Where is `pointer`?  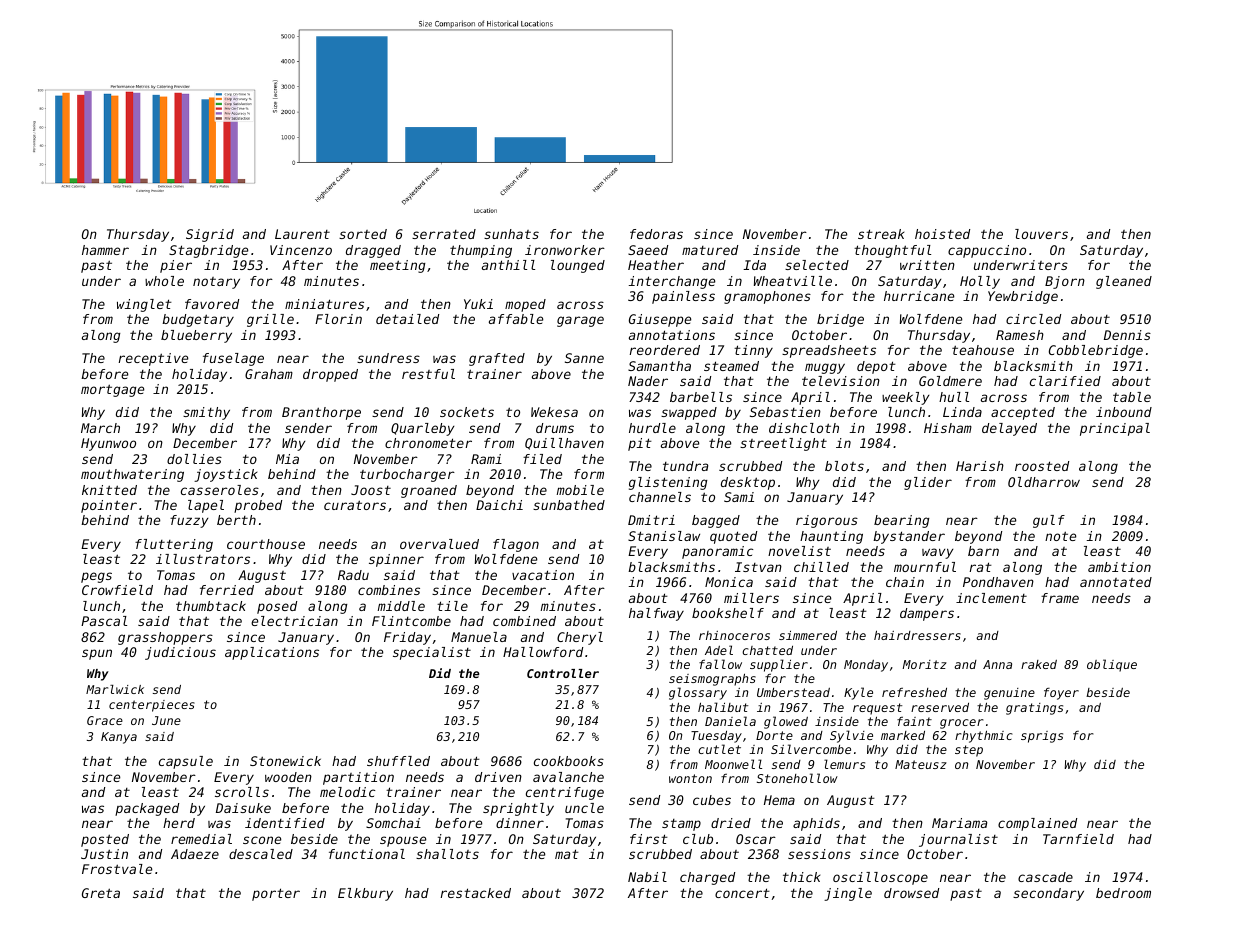
pointer is located at coordinates (109, 506).
